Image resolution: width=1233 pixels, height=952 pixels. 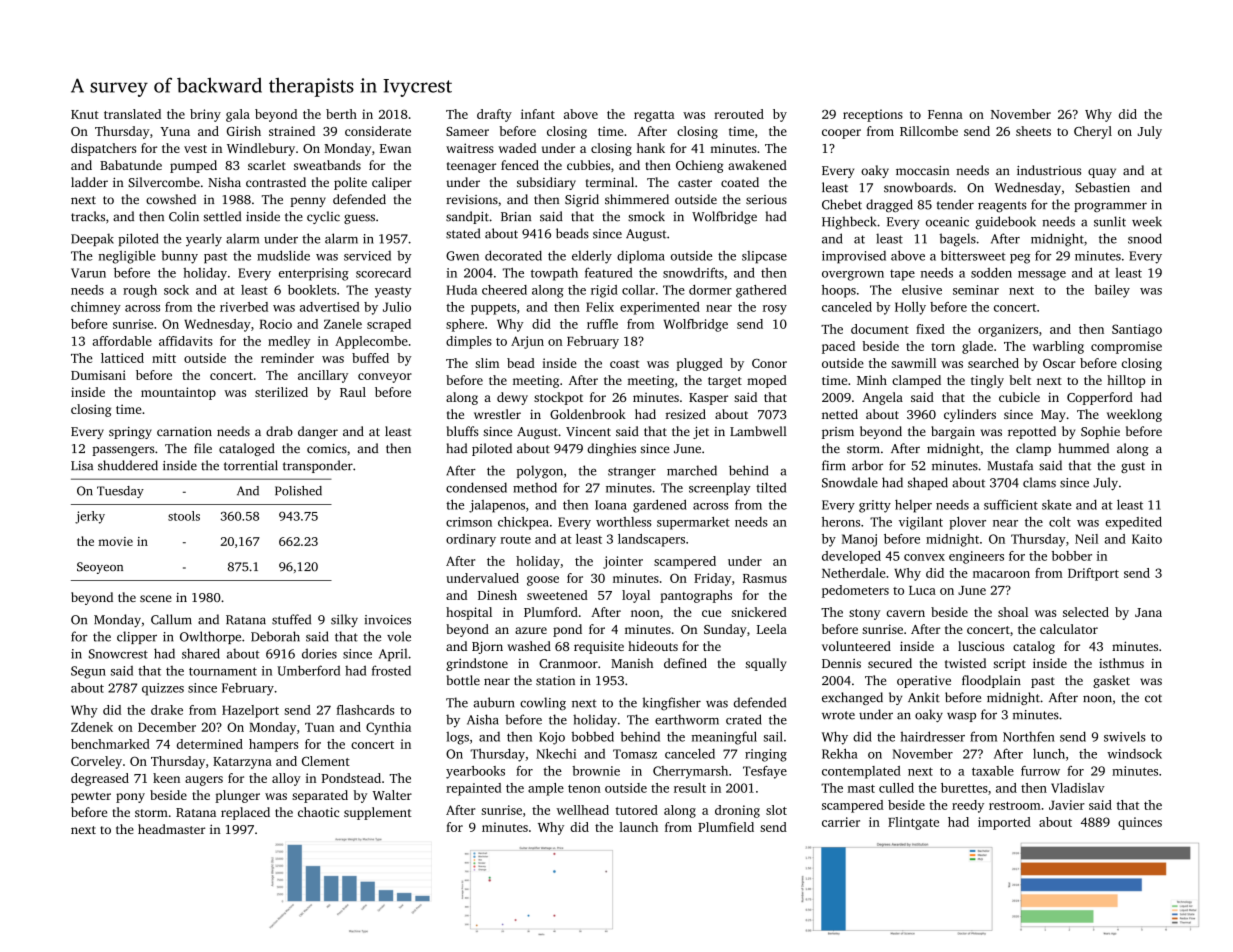 What do you see at coordinates (867, 465) in the screenshot?
I see `arbor` at bounding box center [867, 465].
